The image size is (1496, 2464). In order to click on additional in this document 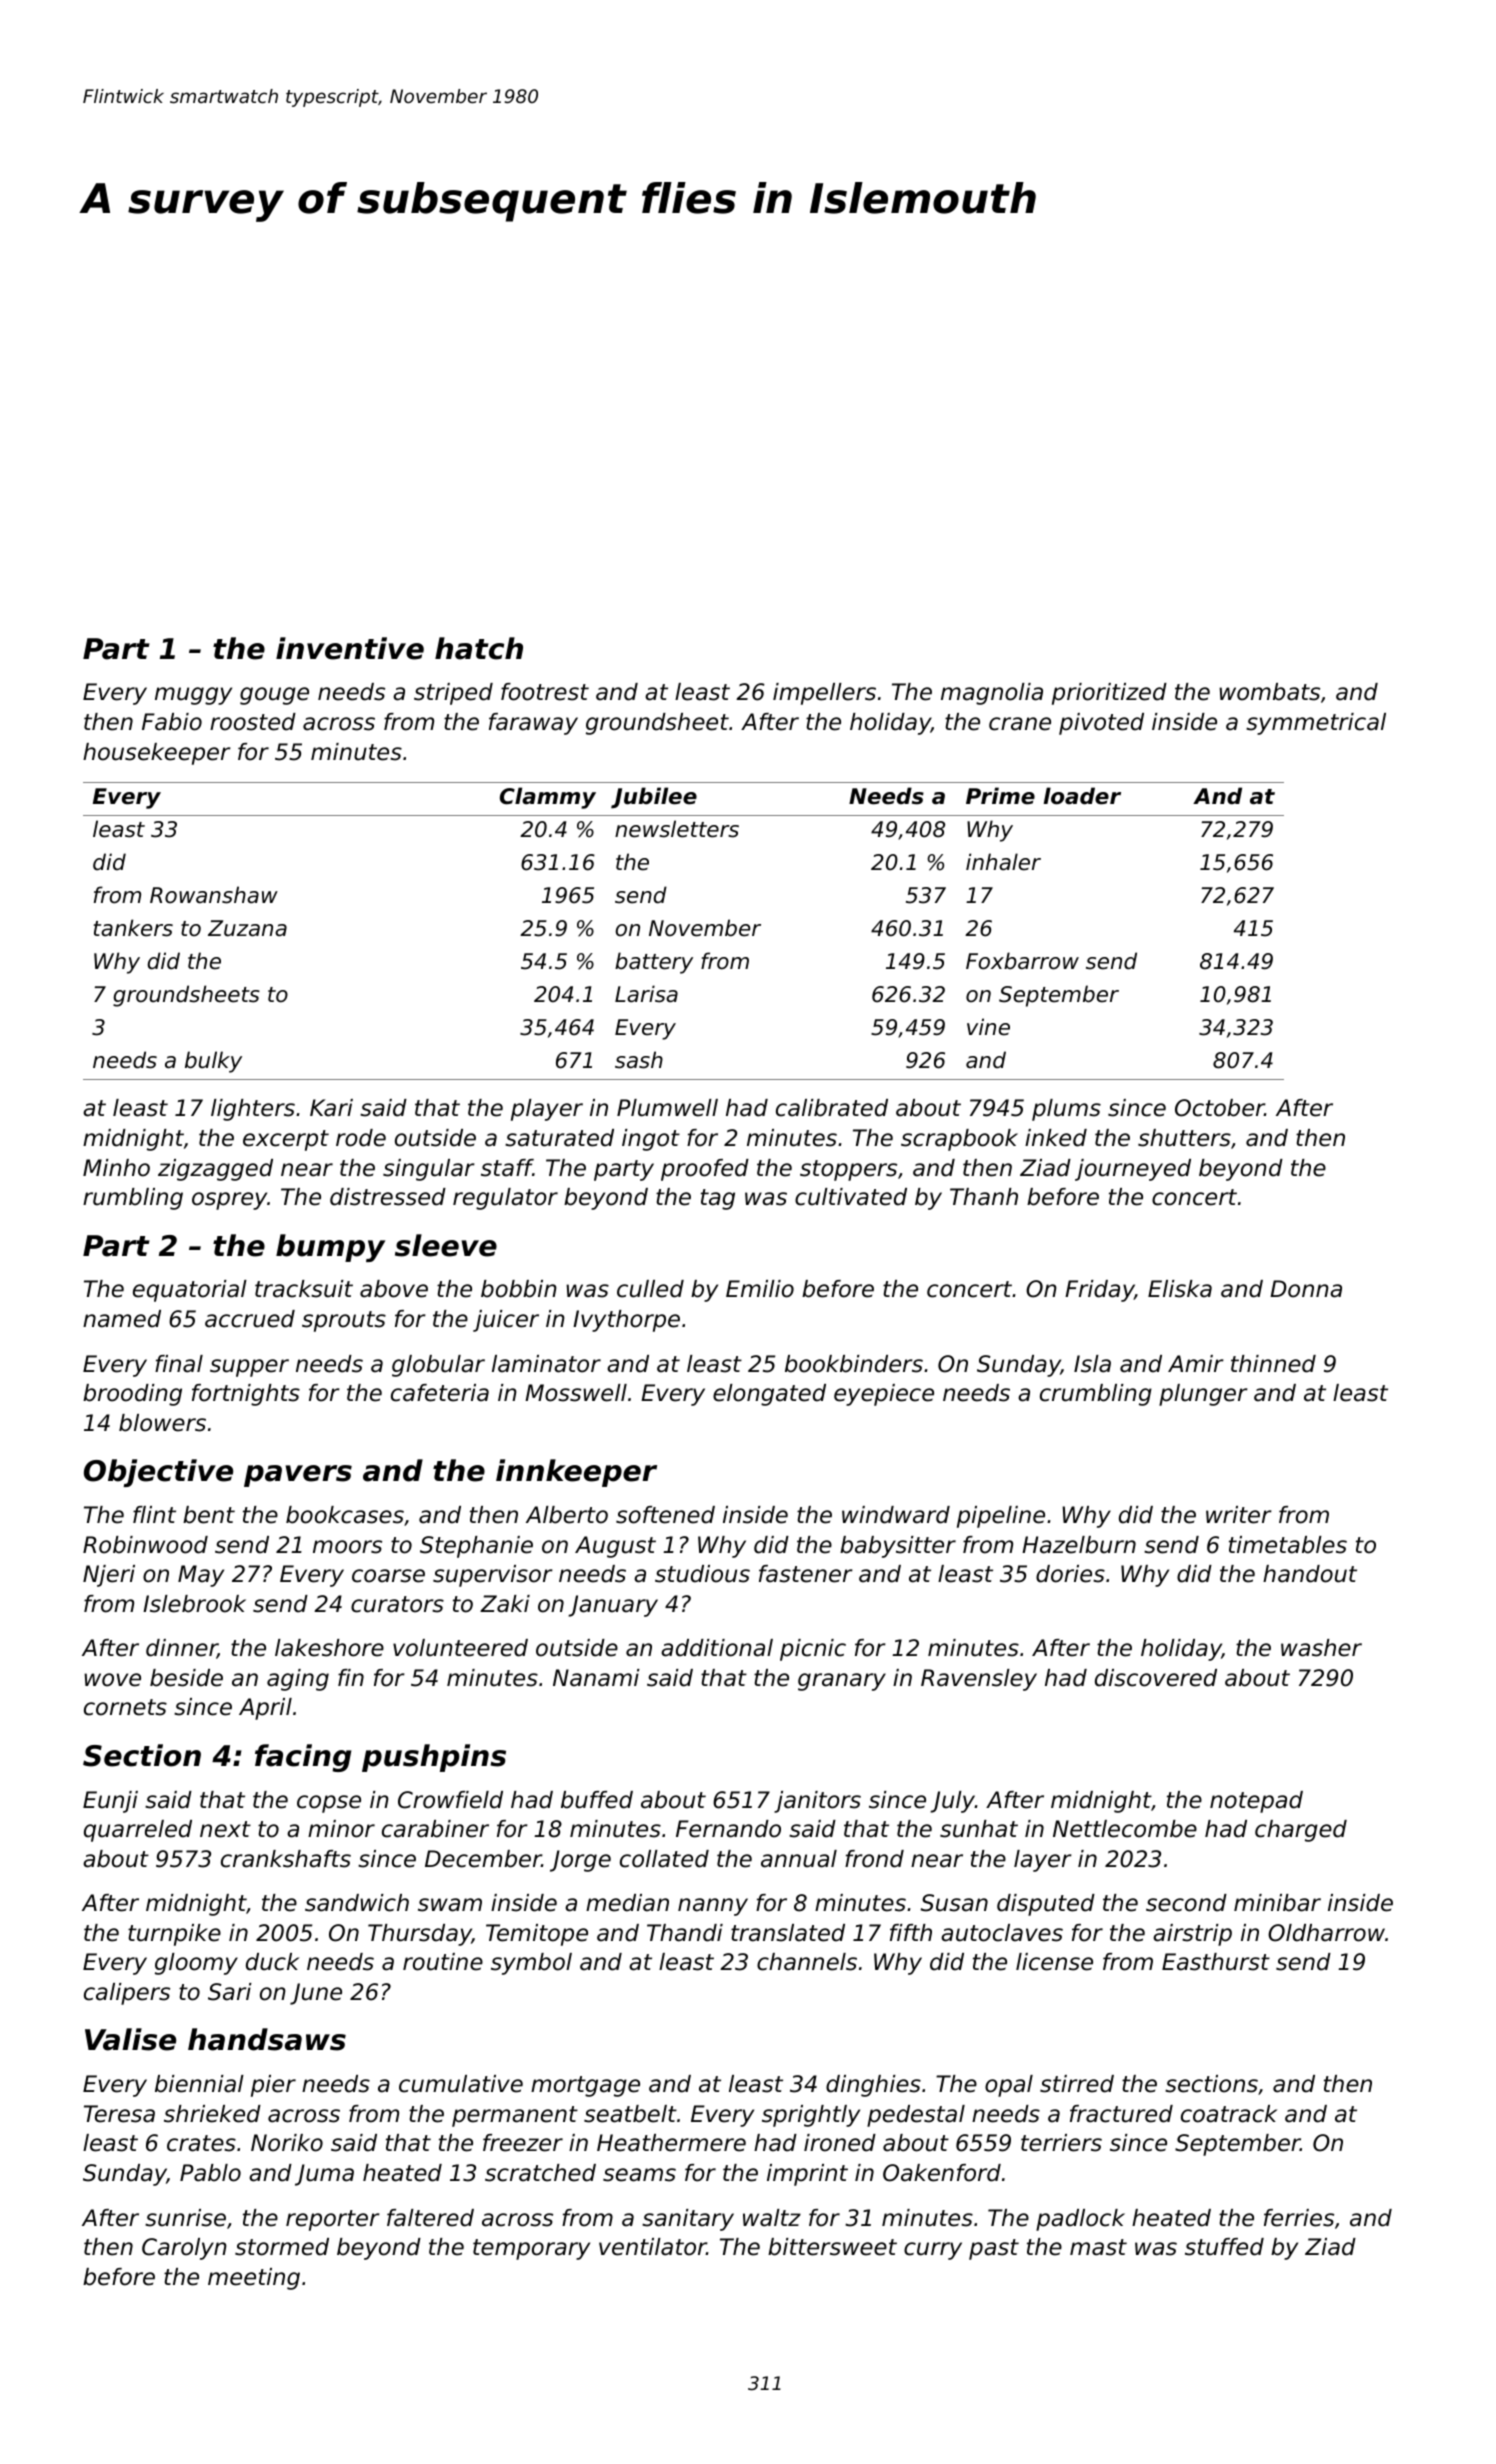, I will do `click(717, 1648)`.
